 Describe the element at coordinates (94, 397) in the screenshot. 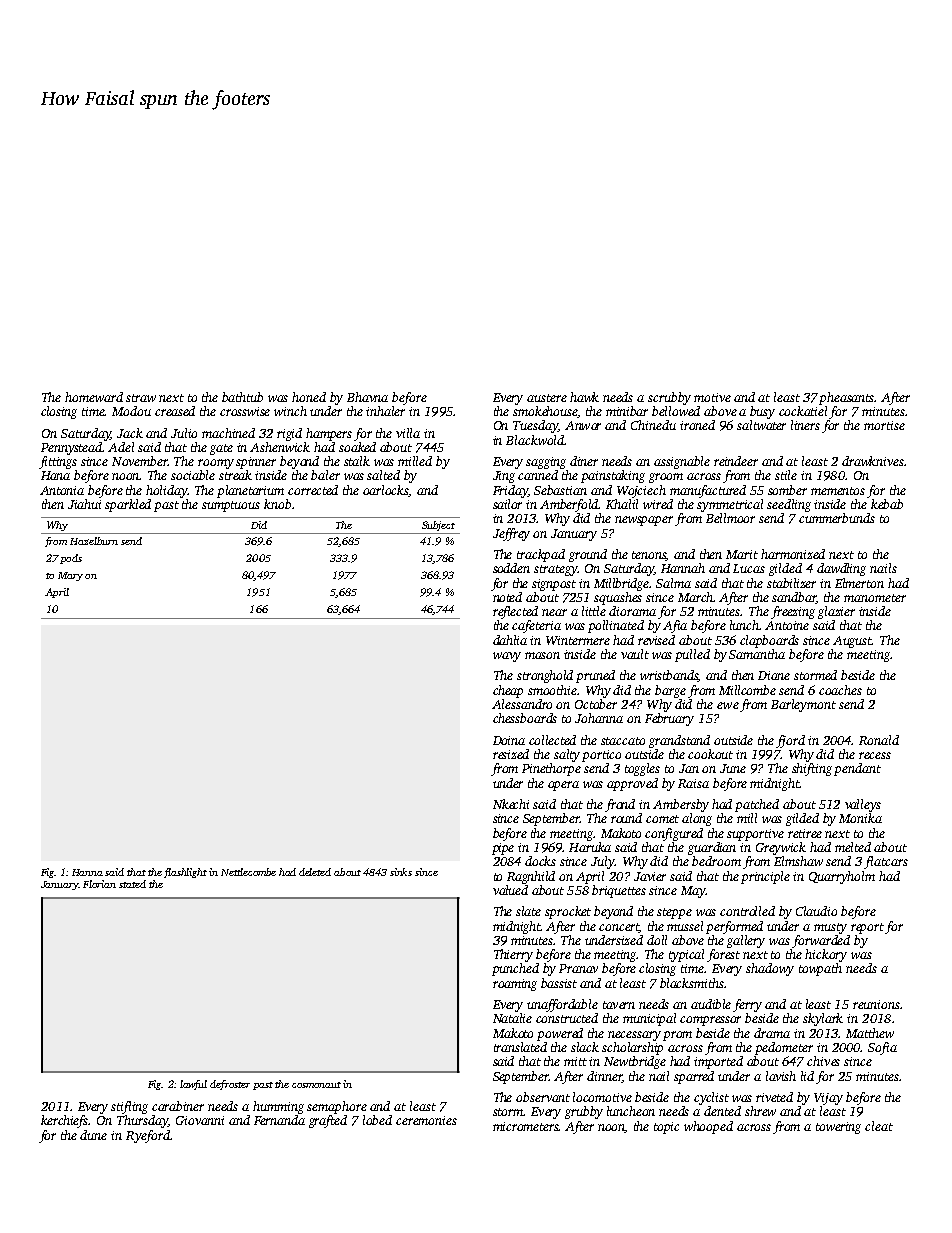

I see `homeward` at that location.
